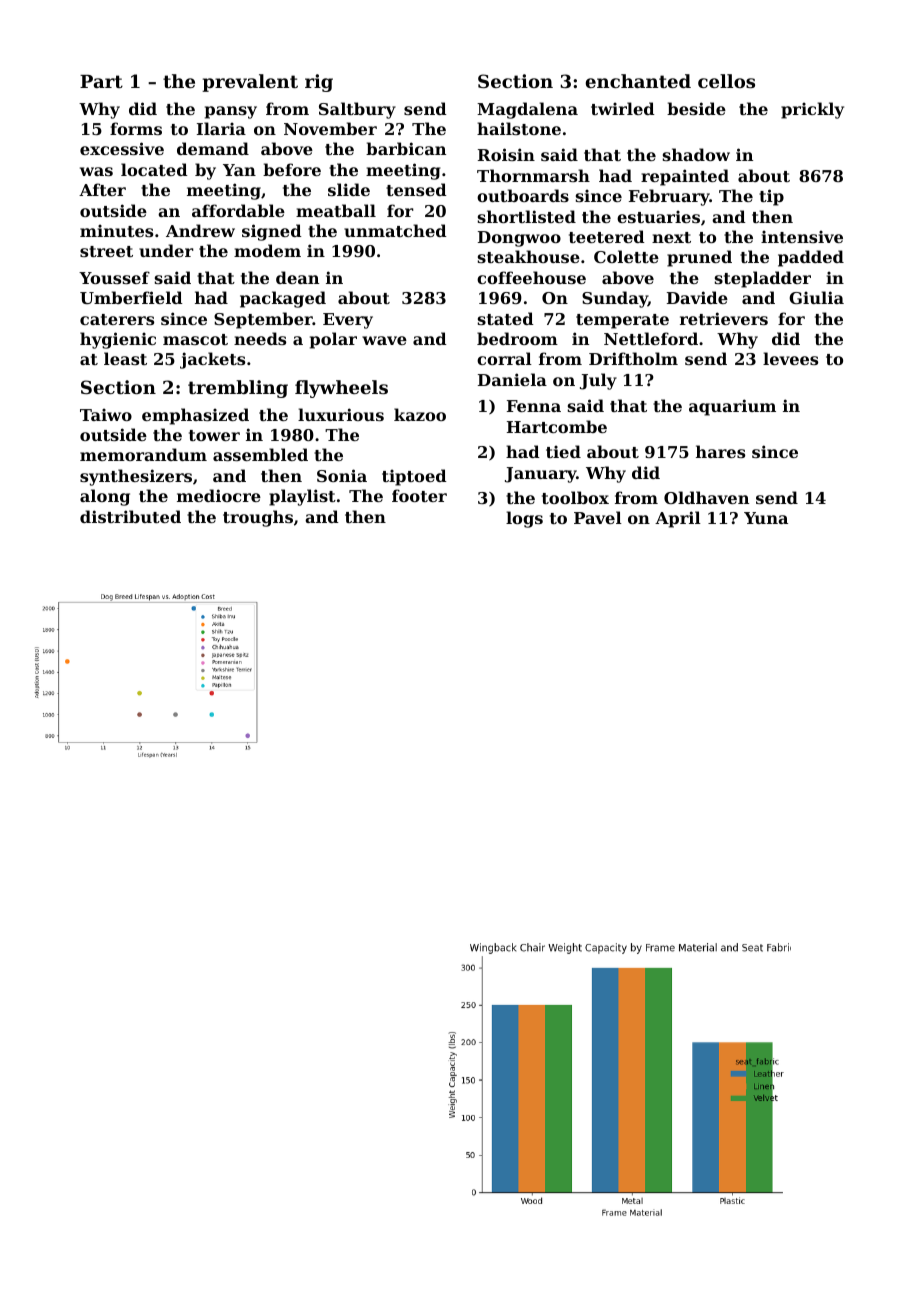 The image size is (924, 1308). I want to click on distributed, so click(130, 516).
